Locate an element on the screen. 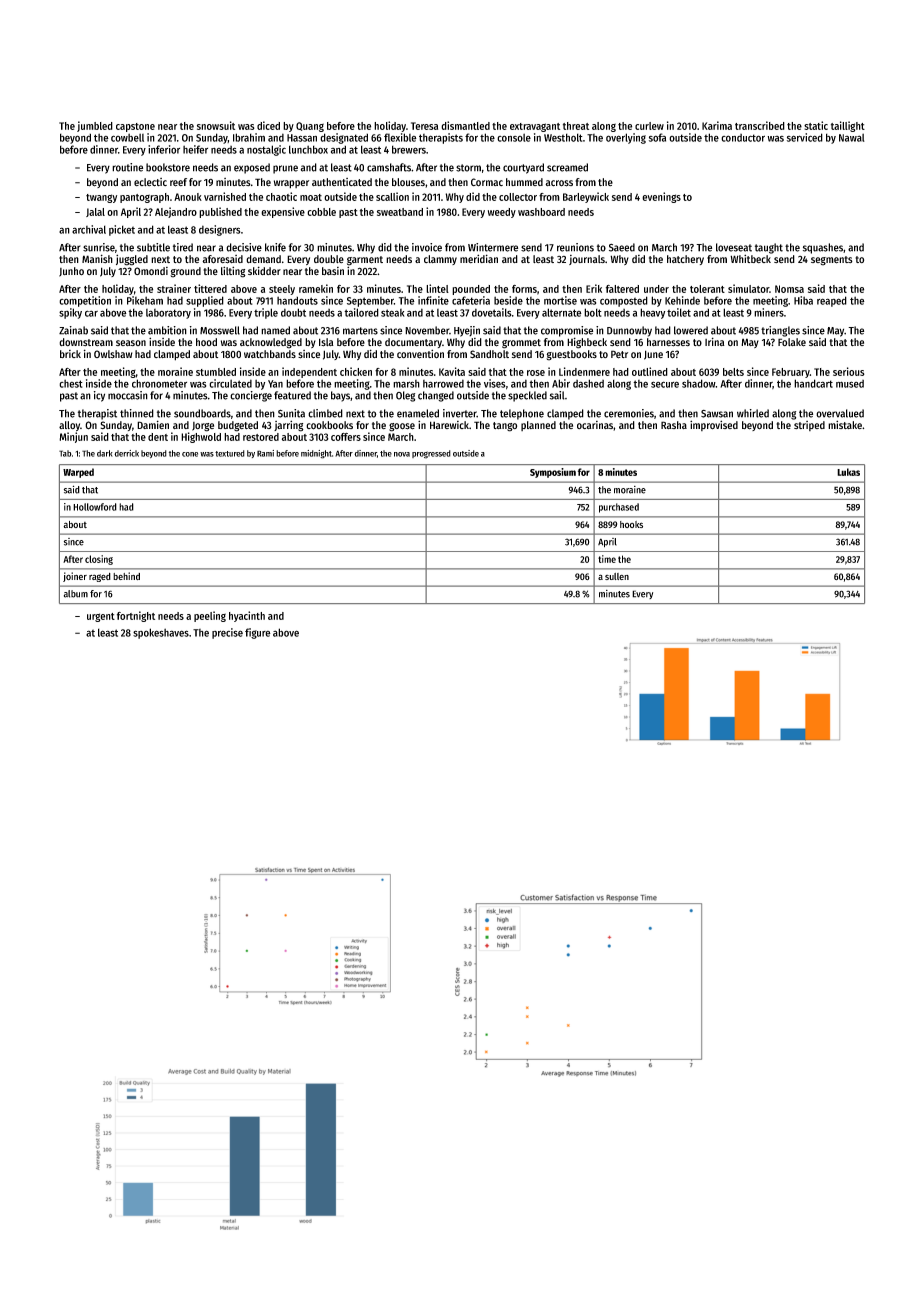 This screenshot has width=924, height=1308. sullen is located at coordinates (617, 576).
